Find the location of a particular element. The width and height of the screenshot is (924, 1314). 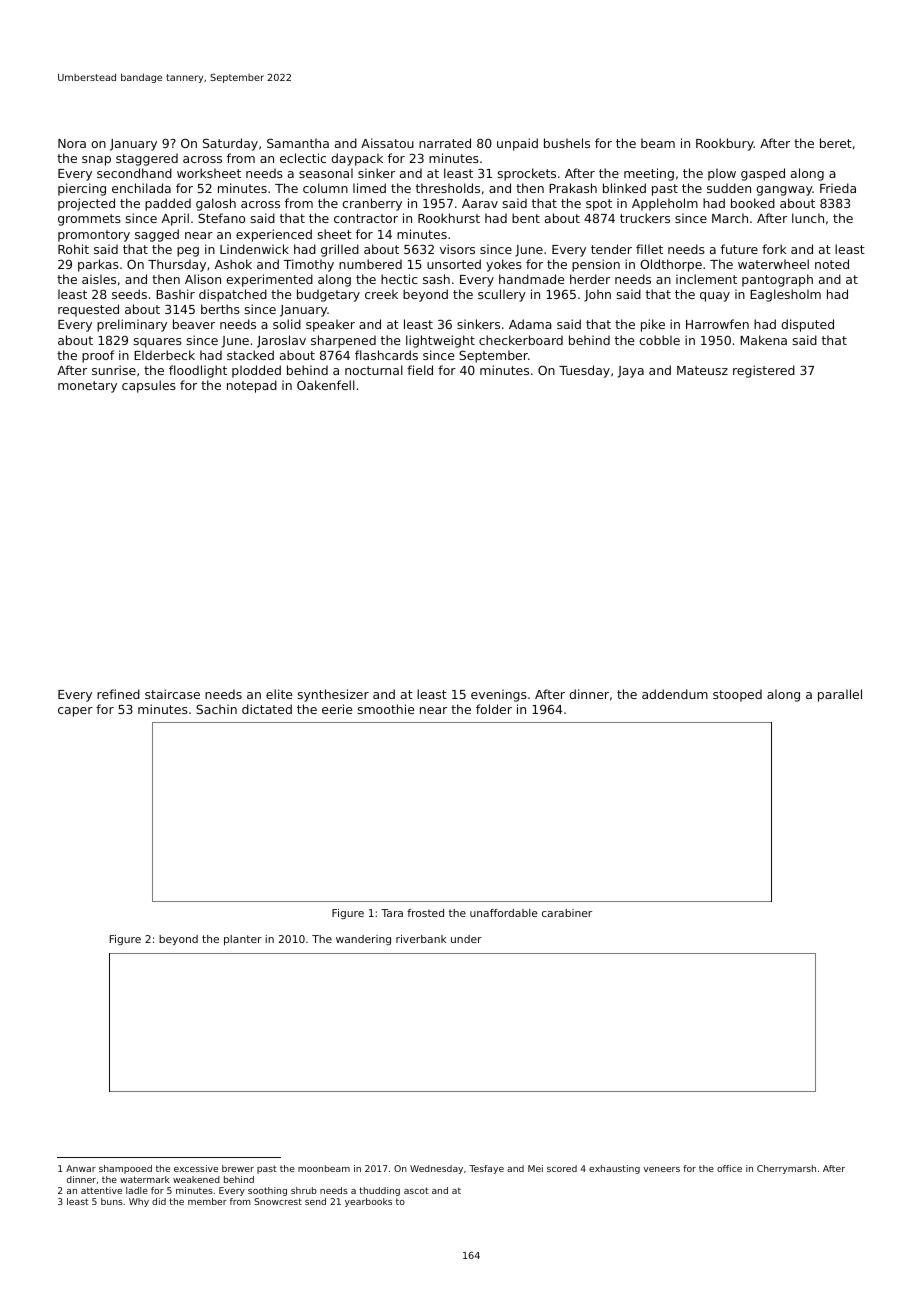

lightweight is located at coordinates (440, 341).
